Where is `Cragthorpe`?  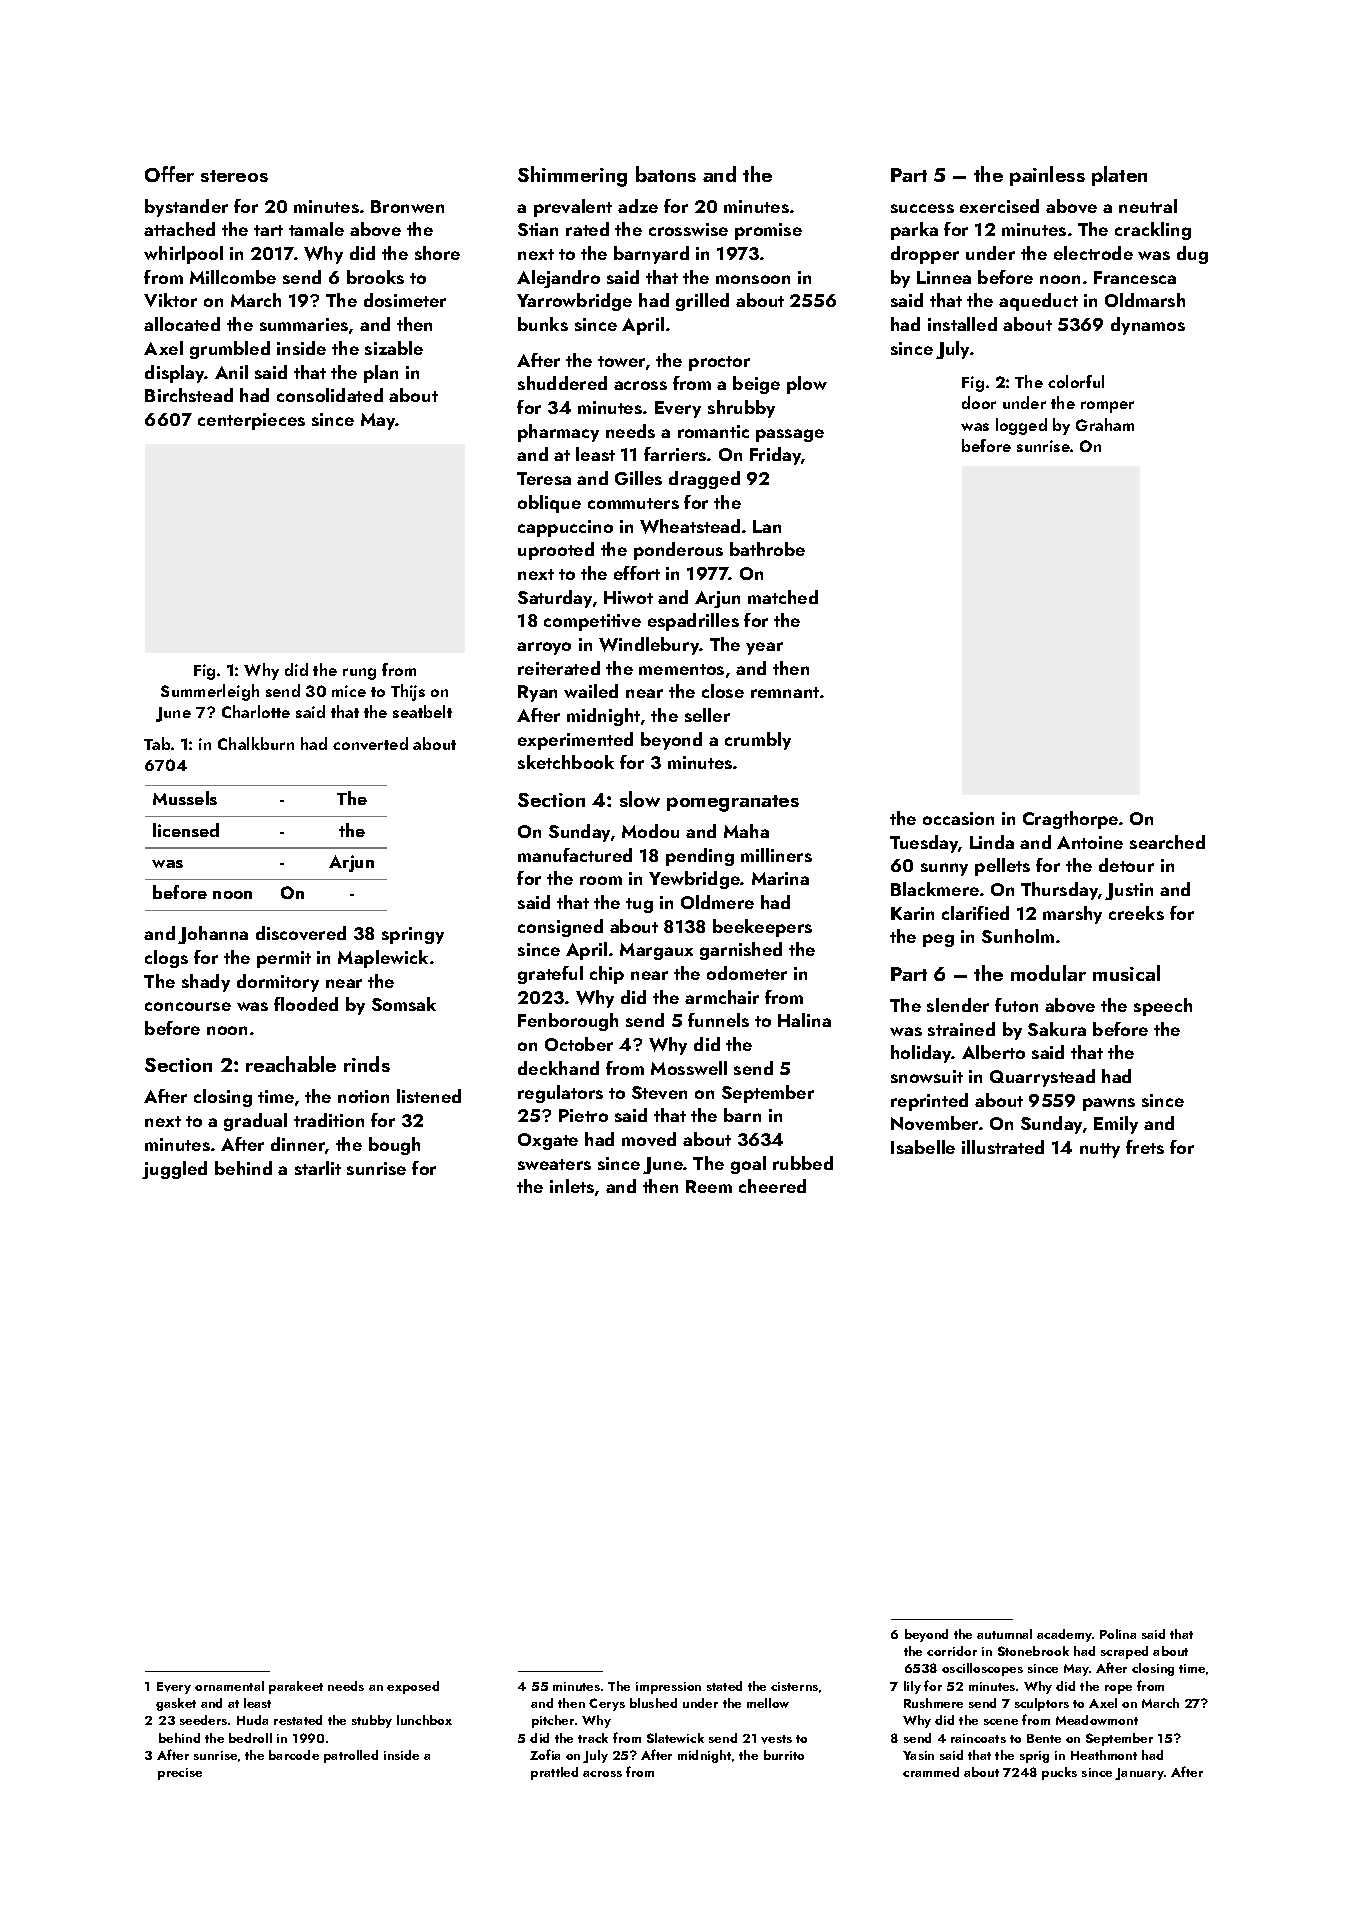 Cragthorpe is located at coordinates (1070, 820).
